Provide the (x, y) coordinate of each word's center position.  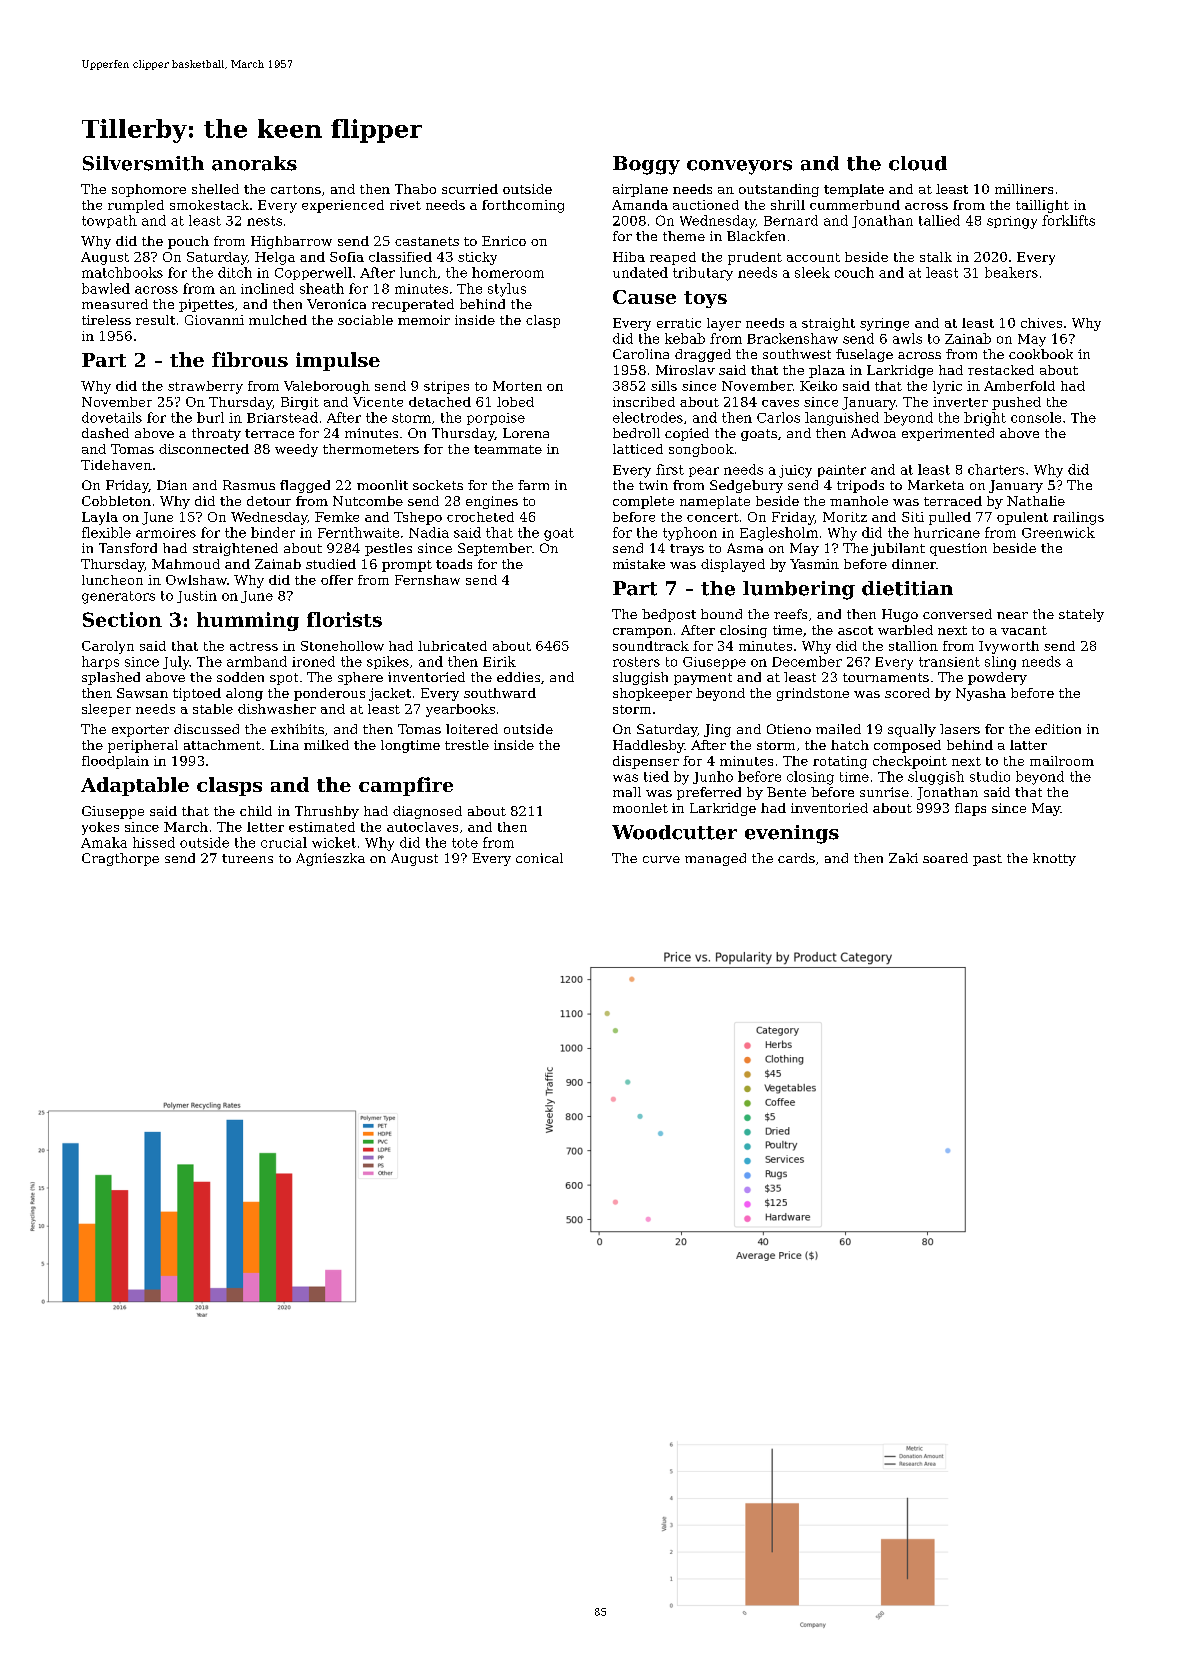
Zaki (903, 858)
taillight (1042, 206)
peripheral (143, 746)
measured (115, 304)
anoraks (254, 163)
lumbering (799, 590)
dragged (703, 355)
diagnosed (427, 812)
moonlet (640, 808)
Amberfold (1019, 386)
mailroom (1062, 761)
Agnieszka (330, 859)
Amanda (640, 205)
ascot (855, 630)
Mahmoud (186, 564)
